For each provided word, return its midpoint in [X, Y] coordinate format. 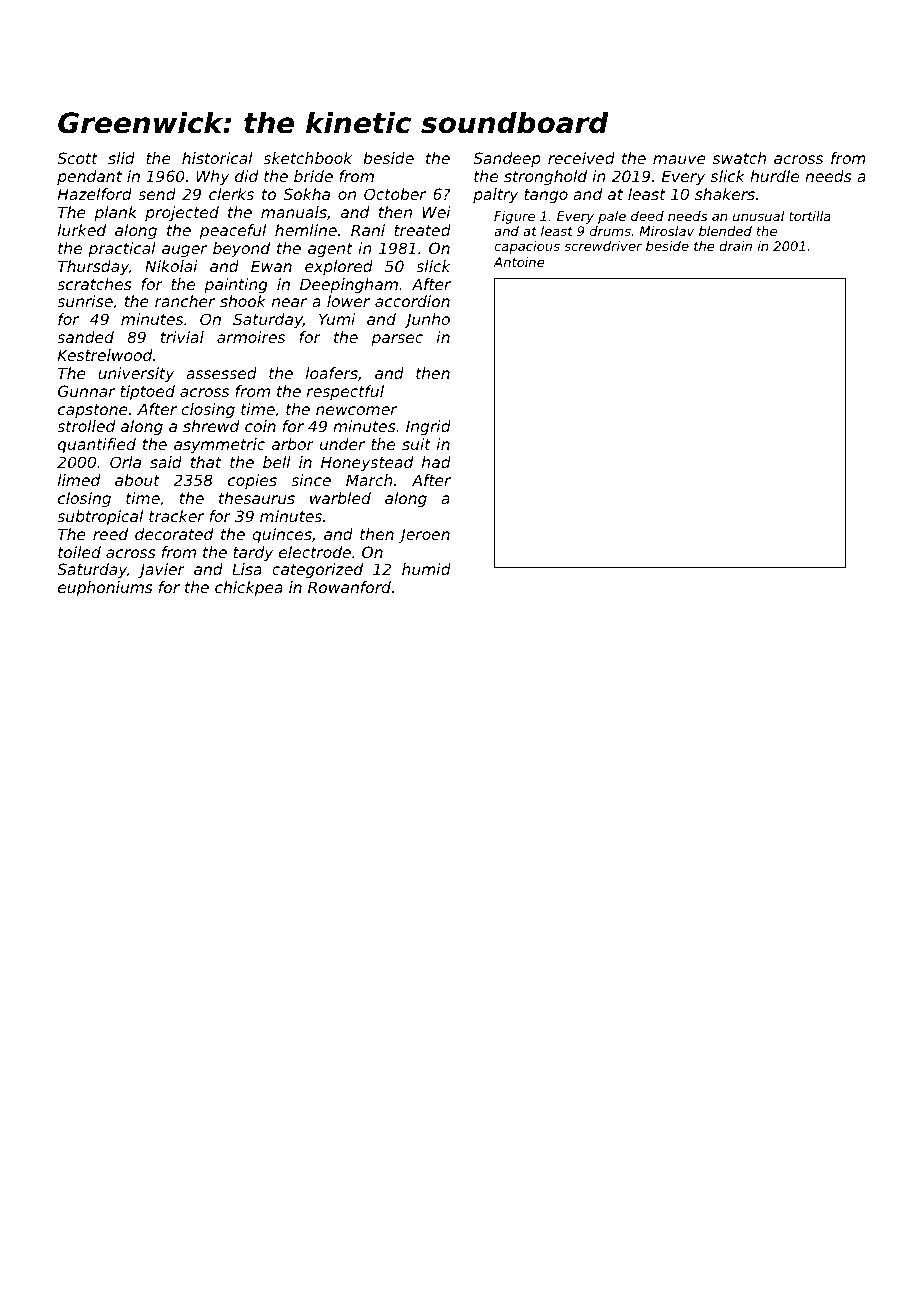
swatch [739, 158]
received [581, 158]
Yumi [337, 319]
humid [426, 569]
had [436, 462]
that [206, 462]
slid [121, 158]
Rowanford [349, 587]
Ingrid [428, 427]
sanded [85, 337]
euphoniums [105, 588]
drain [735, 246]
